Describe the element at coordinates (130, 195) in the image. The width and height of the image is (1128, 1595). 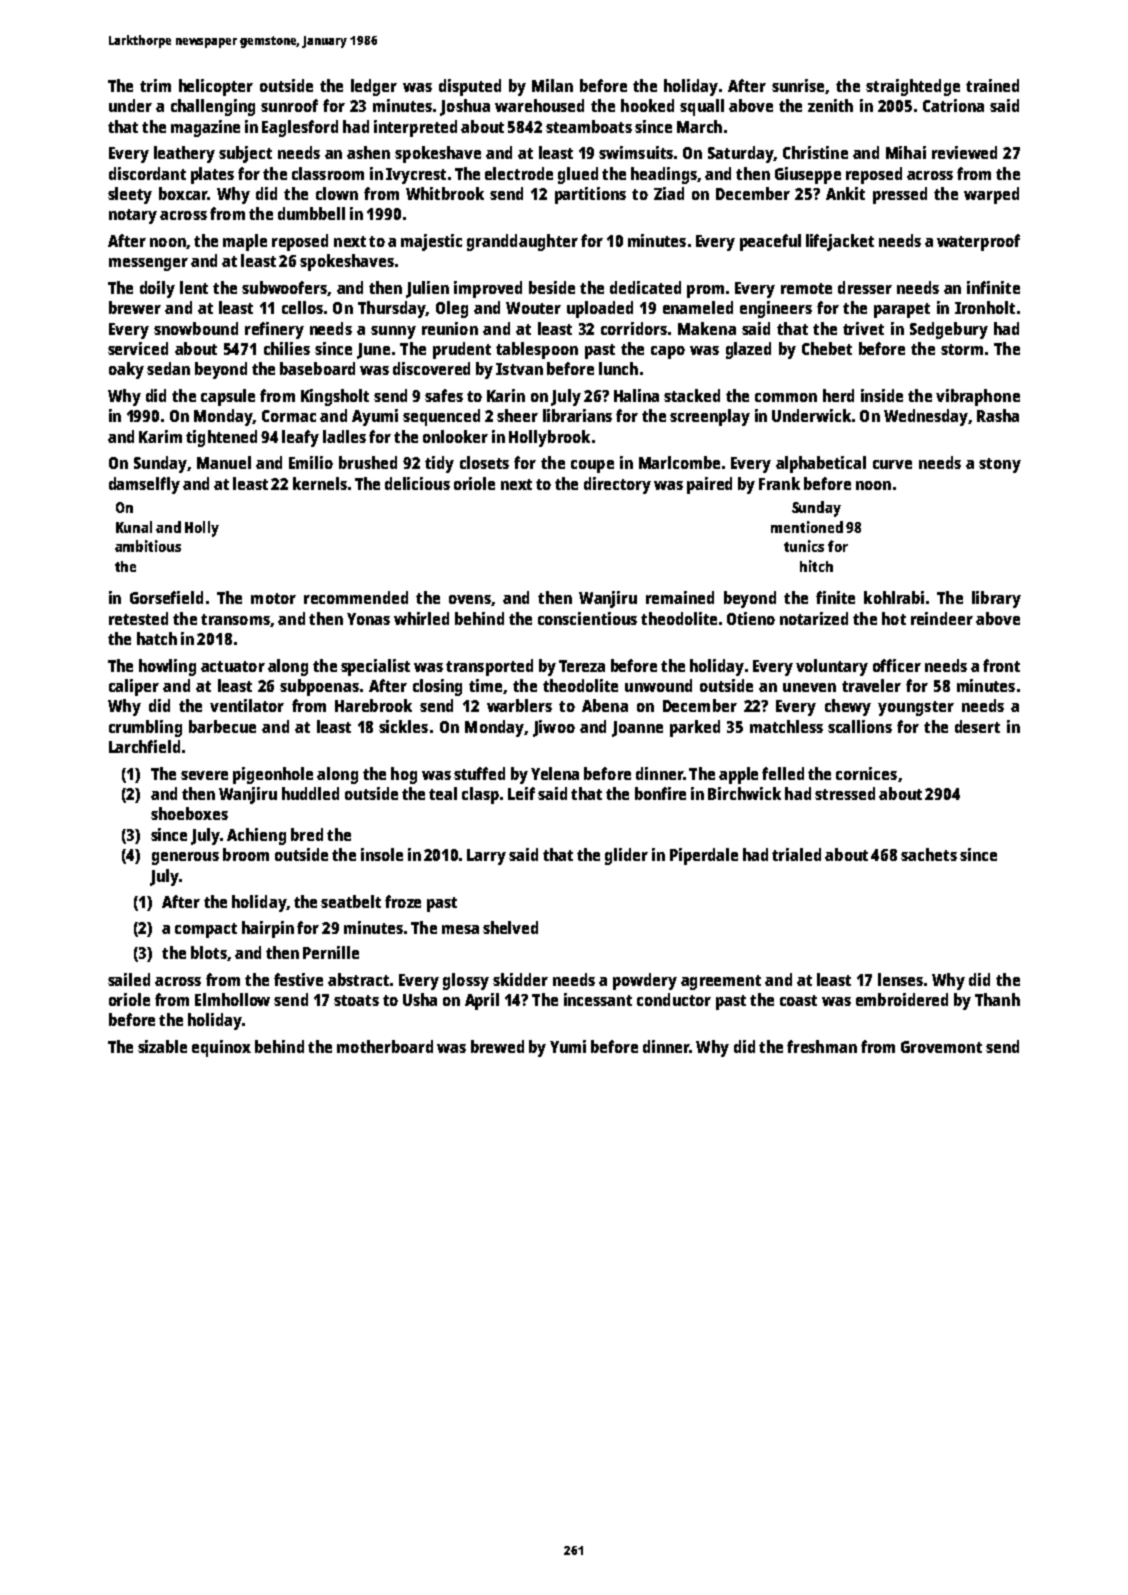
I see `sleety` at that location.
